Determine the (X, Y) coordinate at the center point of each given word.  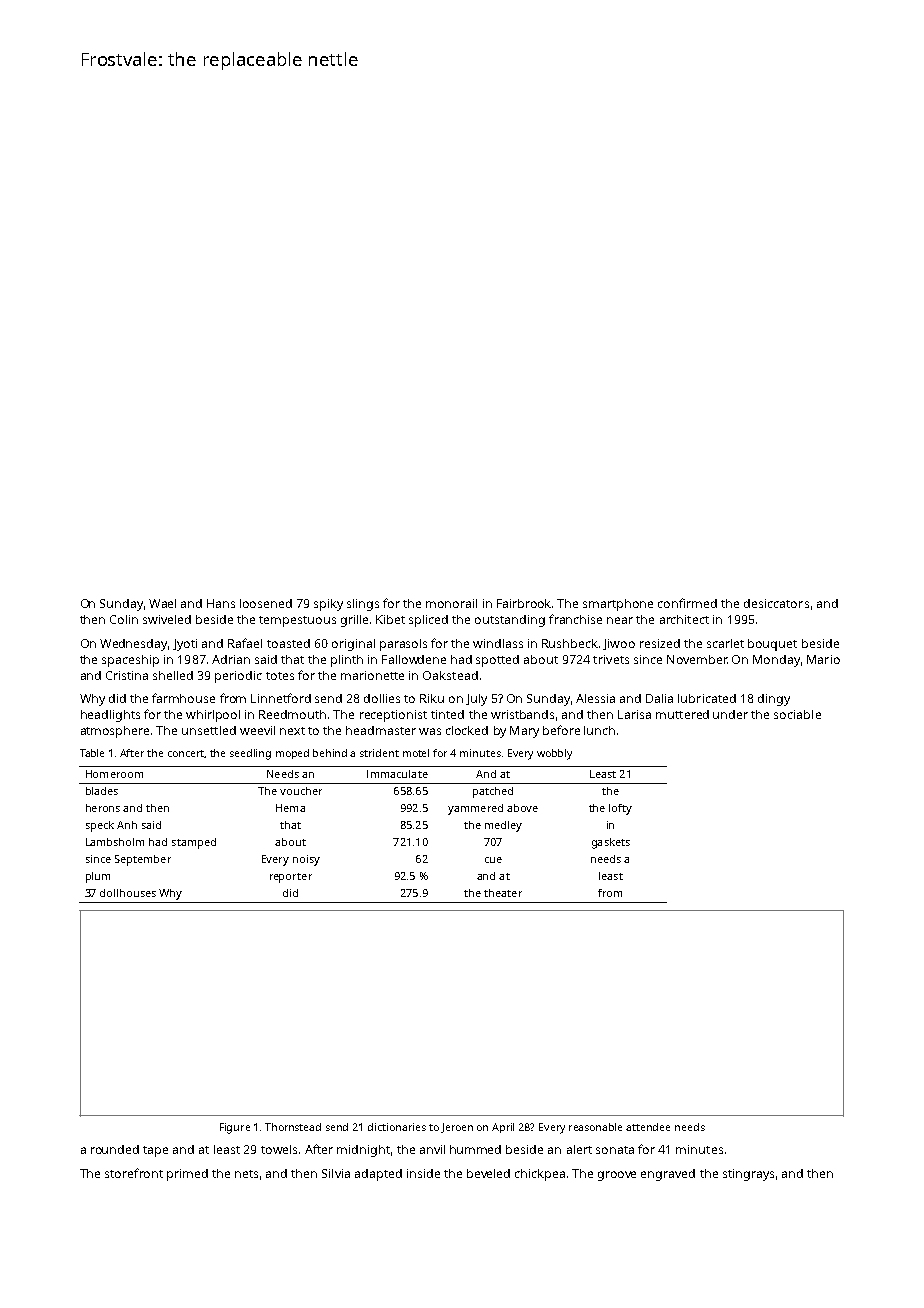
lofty (620, 809)
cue (493, 860)
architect (684, 619)
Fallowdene (414, 659)
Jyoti (185, 645)
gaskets (611, 843)
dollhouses (128, 893)
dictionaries (397, 1127)
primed (187, 1175)
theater (503, 893)
